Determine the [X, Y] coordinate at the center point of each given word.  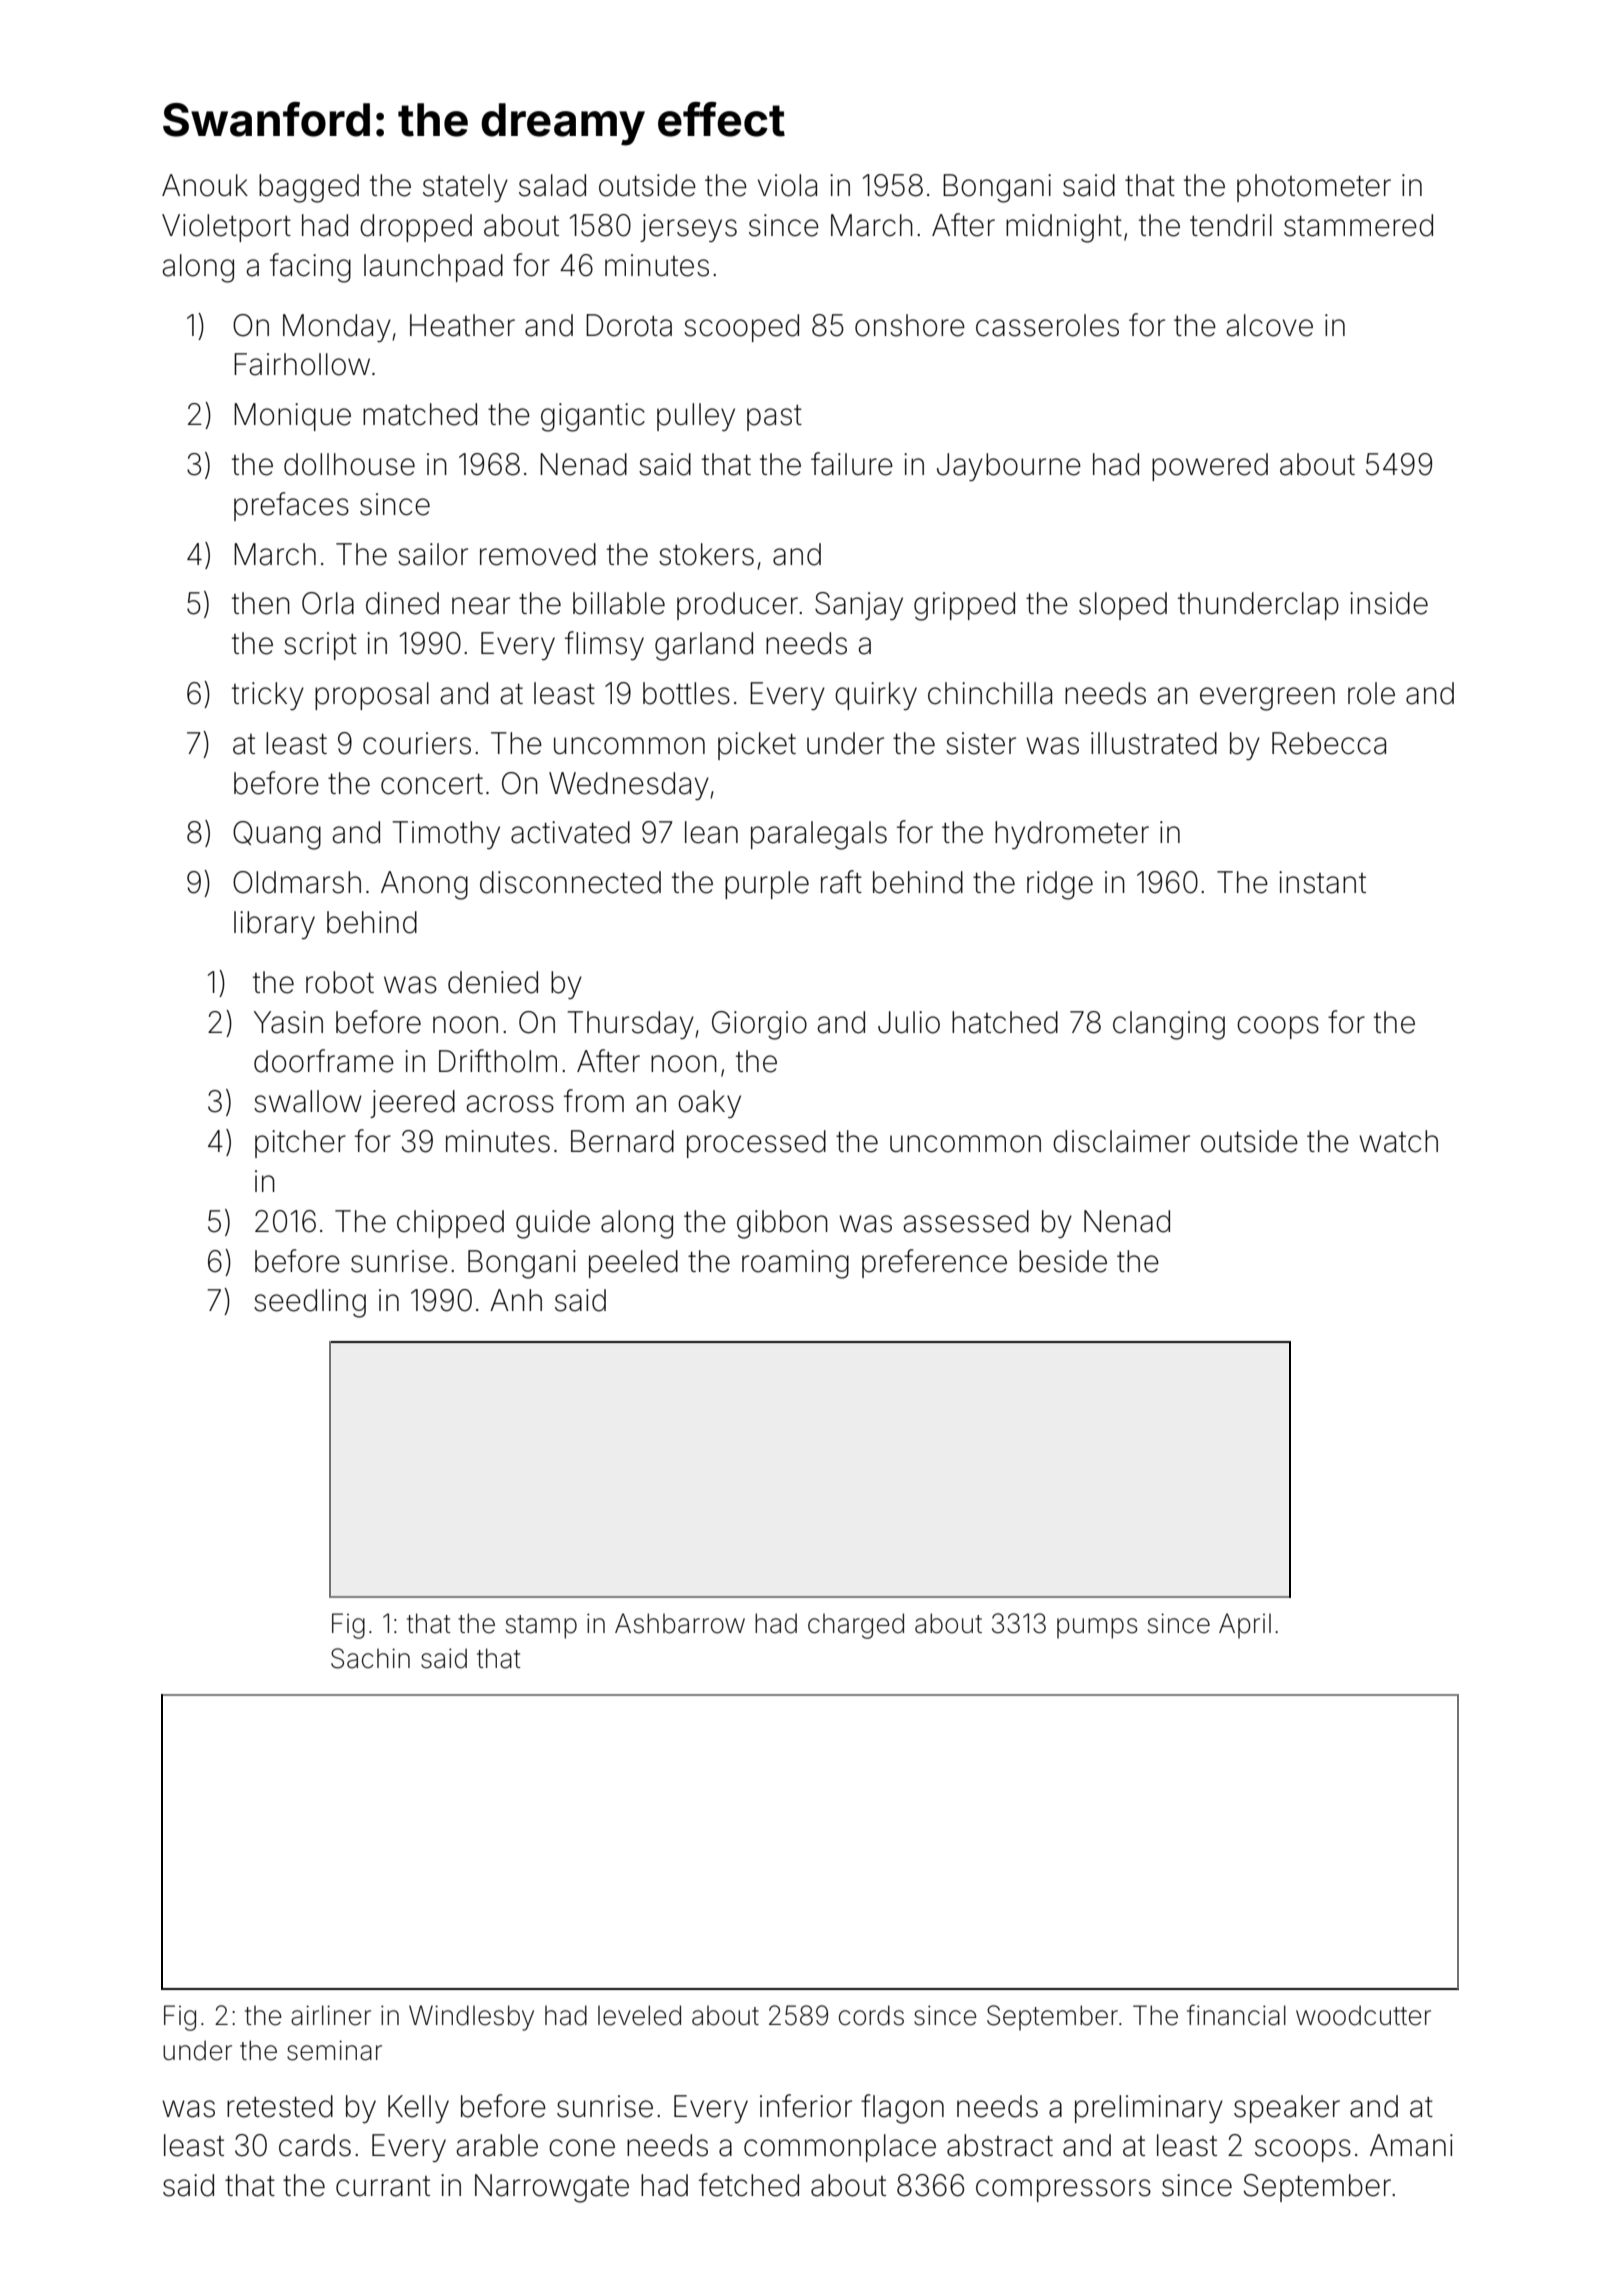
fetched [749, 2185]
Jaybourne [1009, 467]
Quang [277, 835]
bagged [309, 188]
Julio [909, 1022]
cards [315, 2145]
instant [1322, 882]
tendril [1231, 225]
